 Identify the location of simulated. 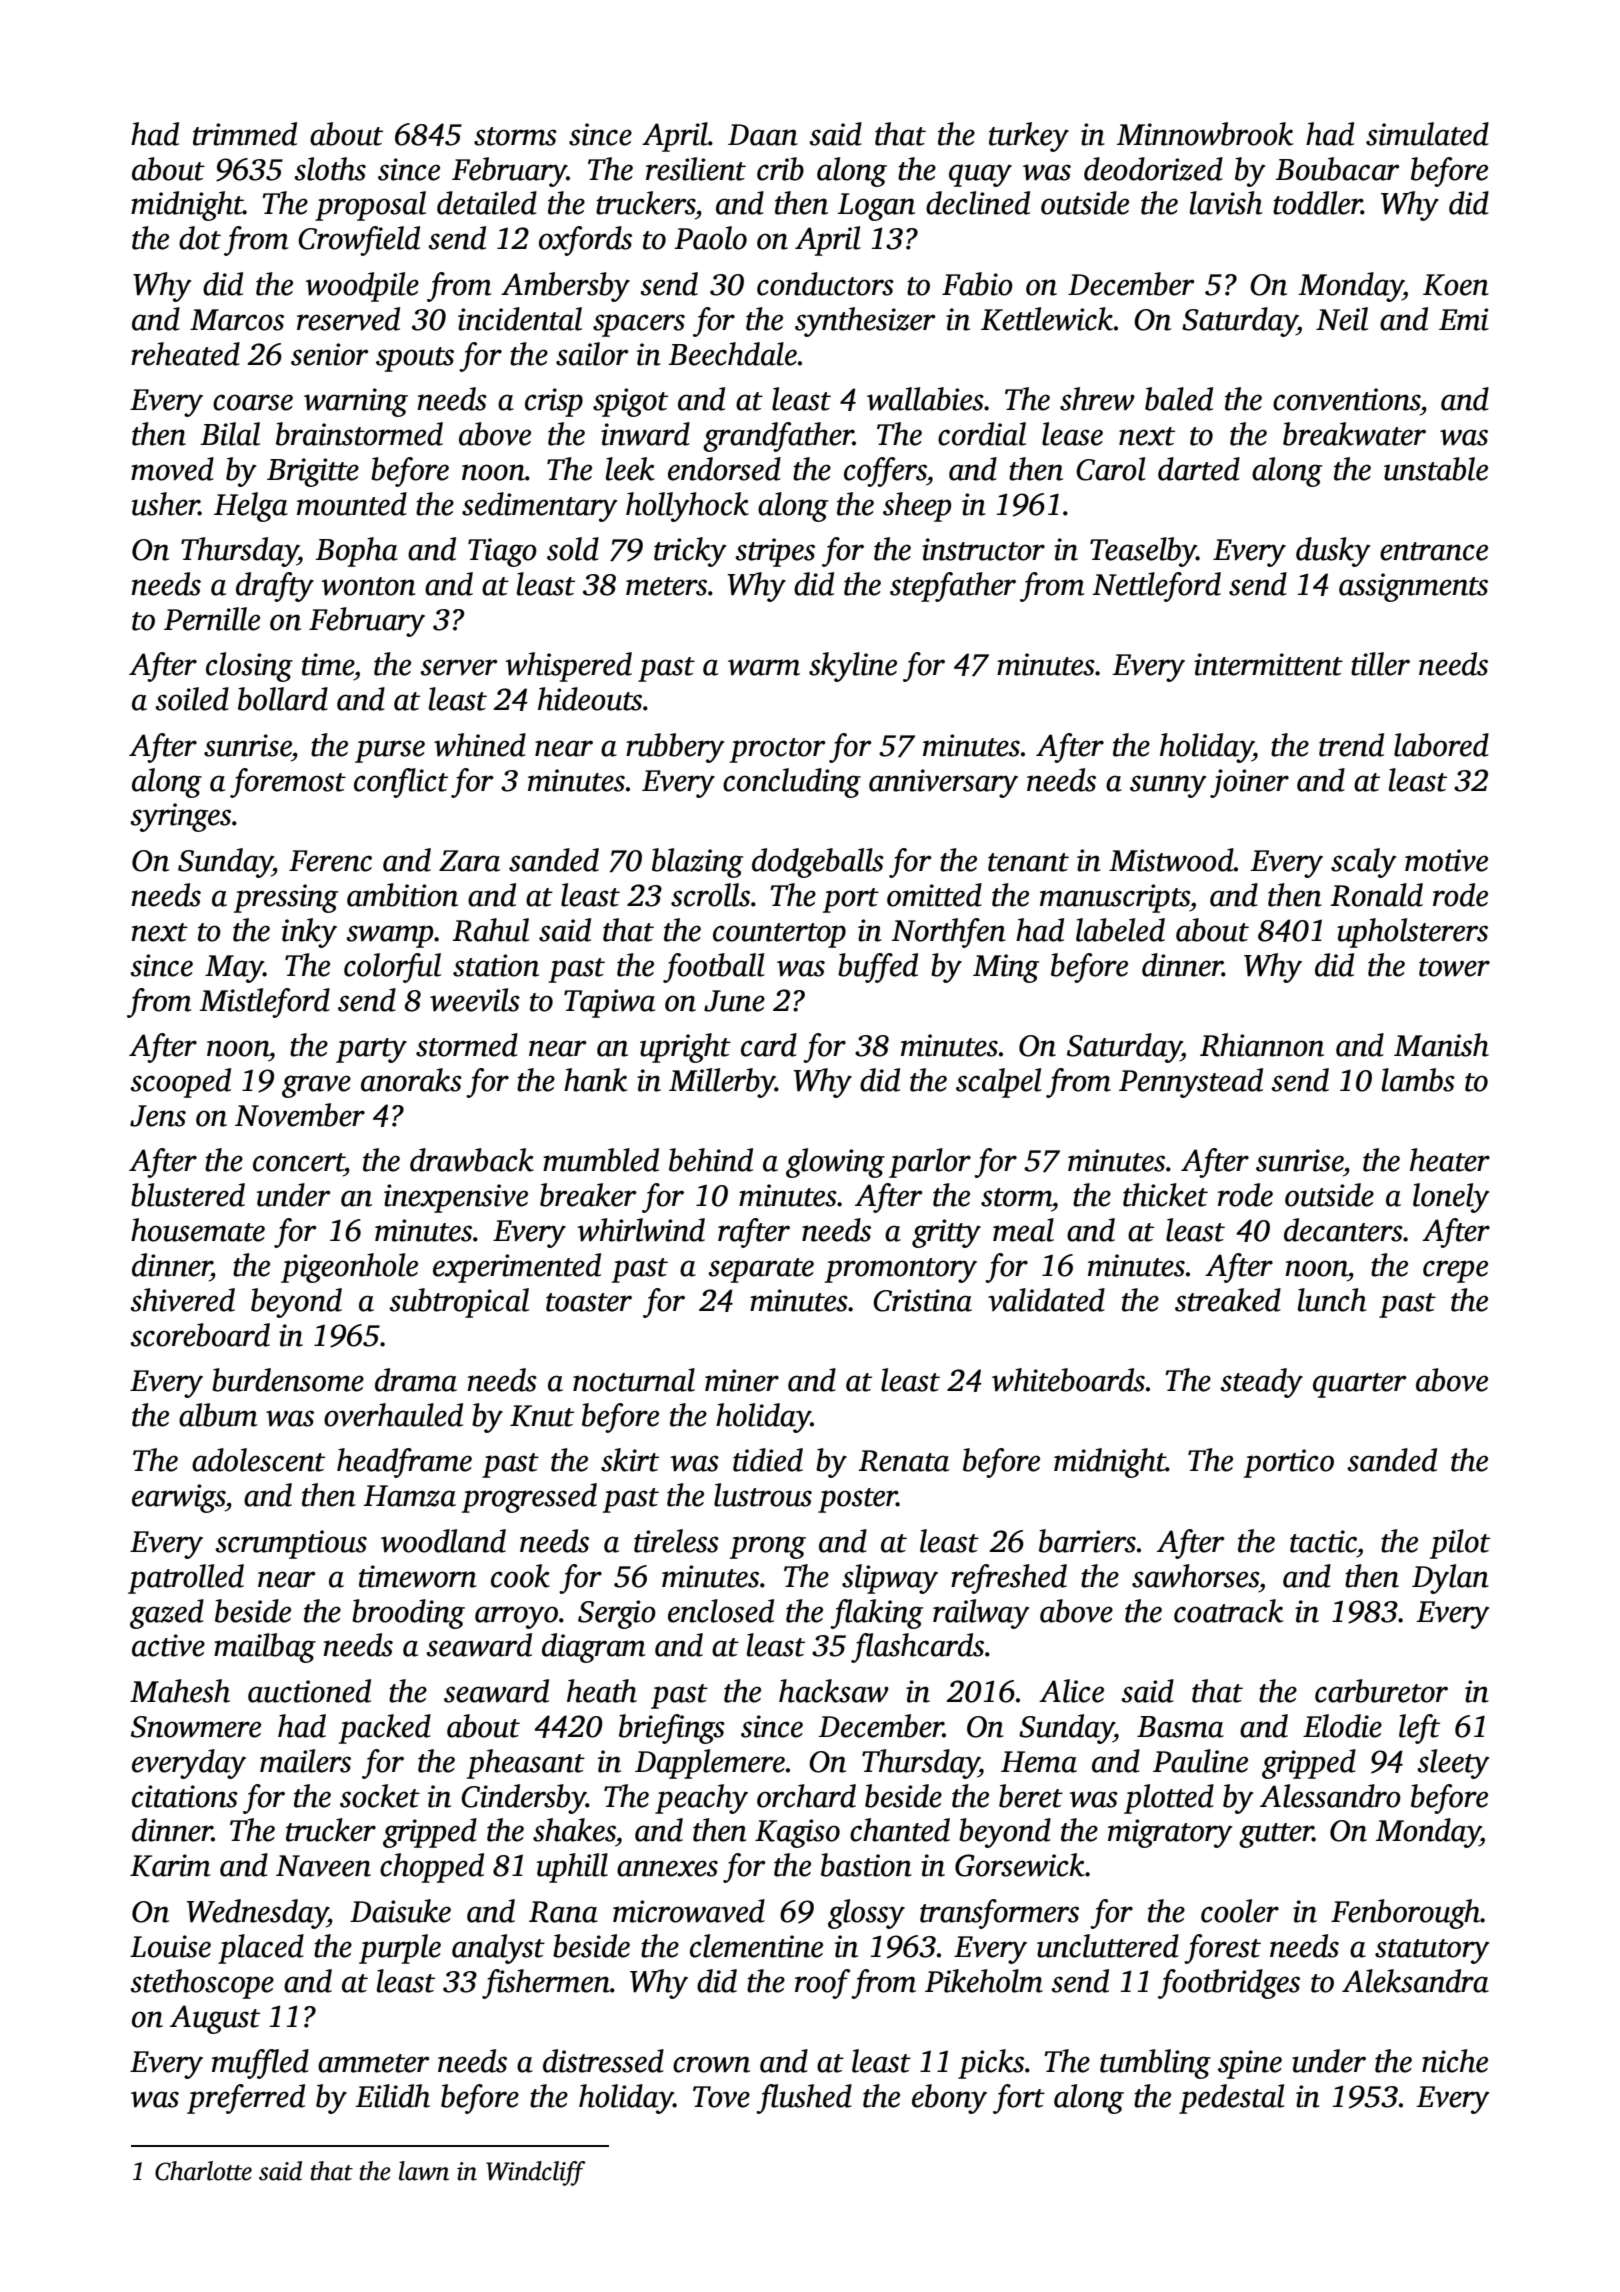
(1427, 134).
